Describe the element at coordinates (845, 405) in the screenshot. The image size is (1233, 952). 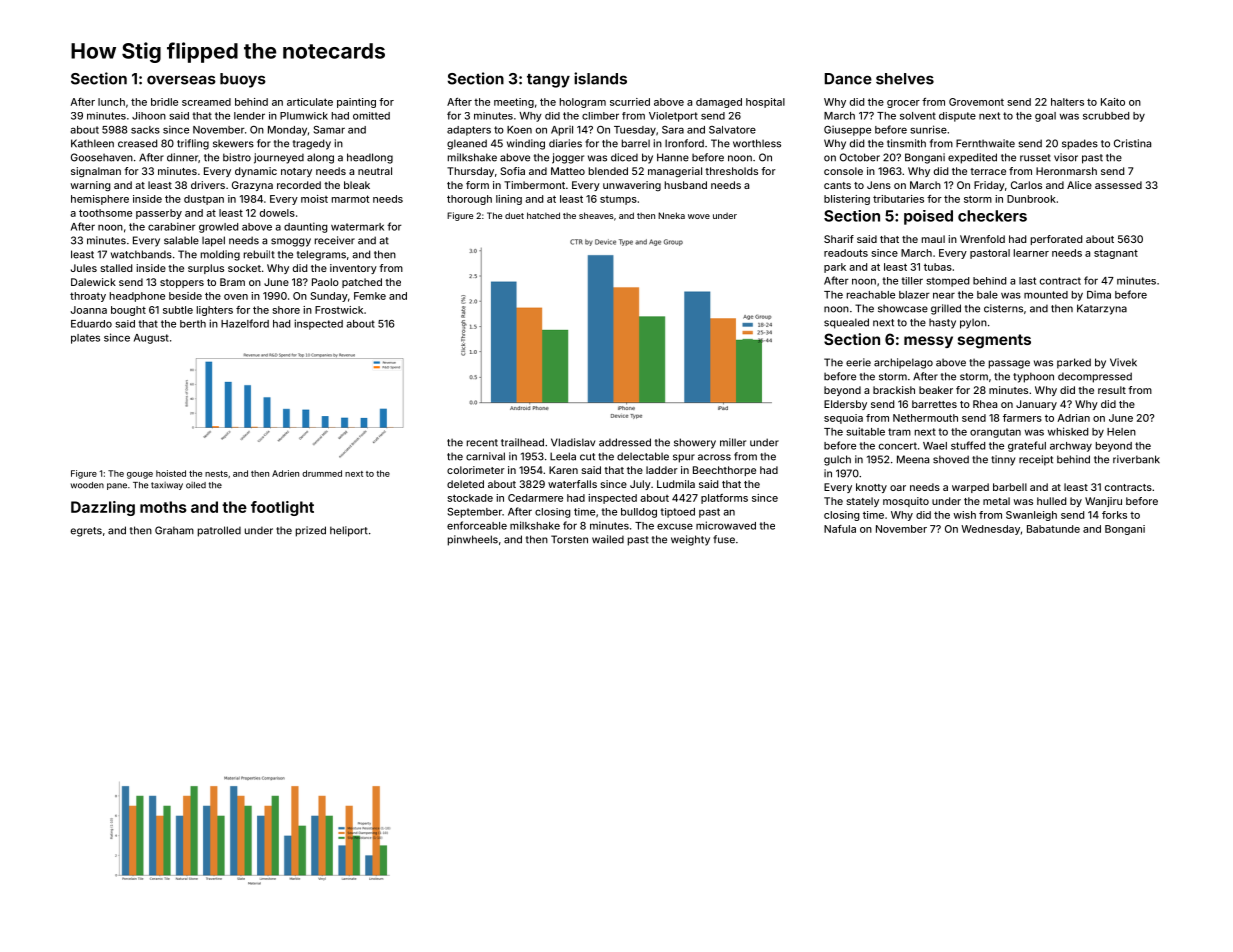
I see `Eldersby` at that location.
